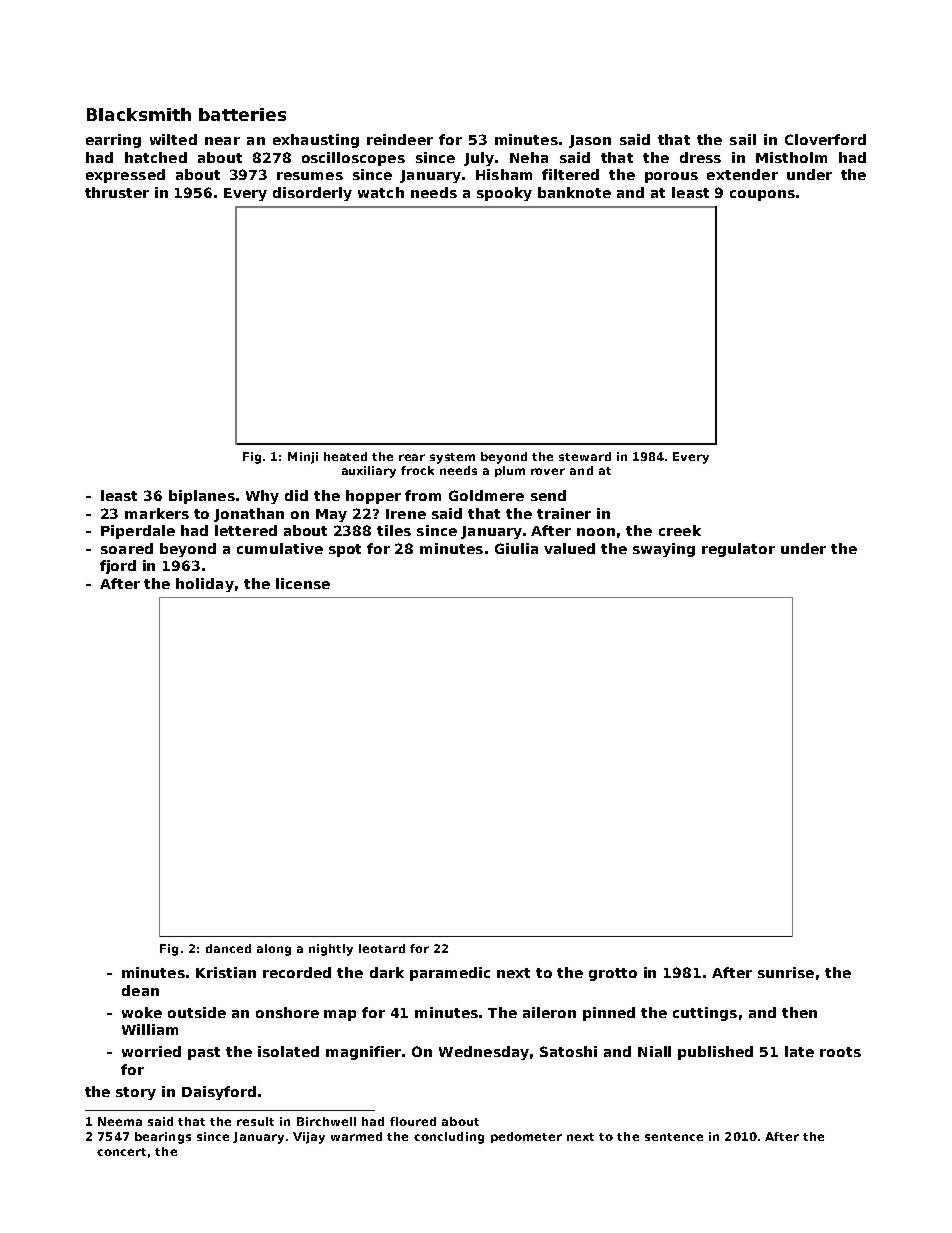 The width and height of the image is (952, 1233). I want to click on fjord, so click(118, 567).
